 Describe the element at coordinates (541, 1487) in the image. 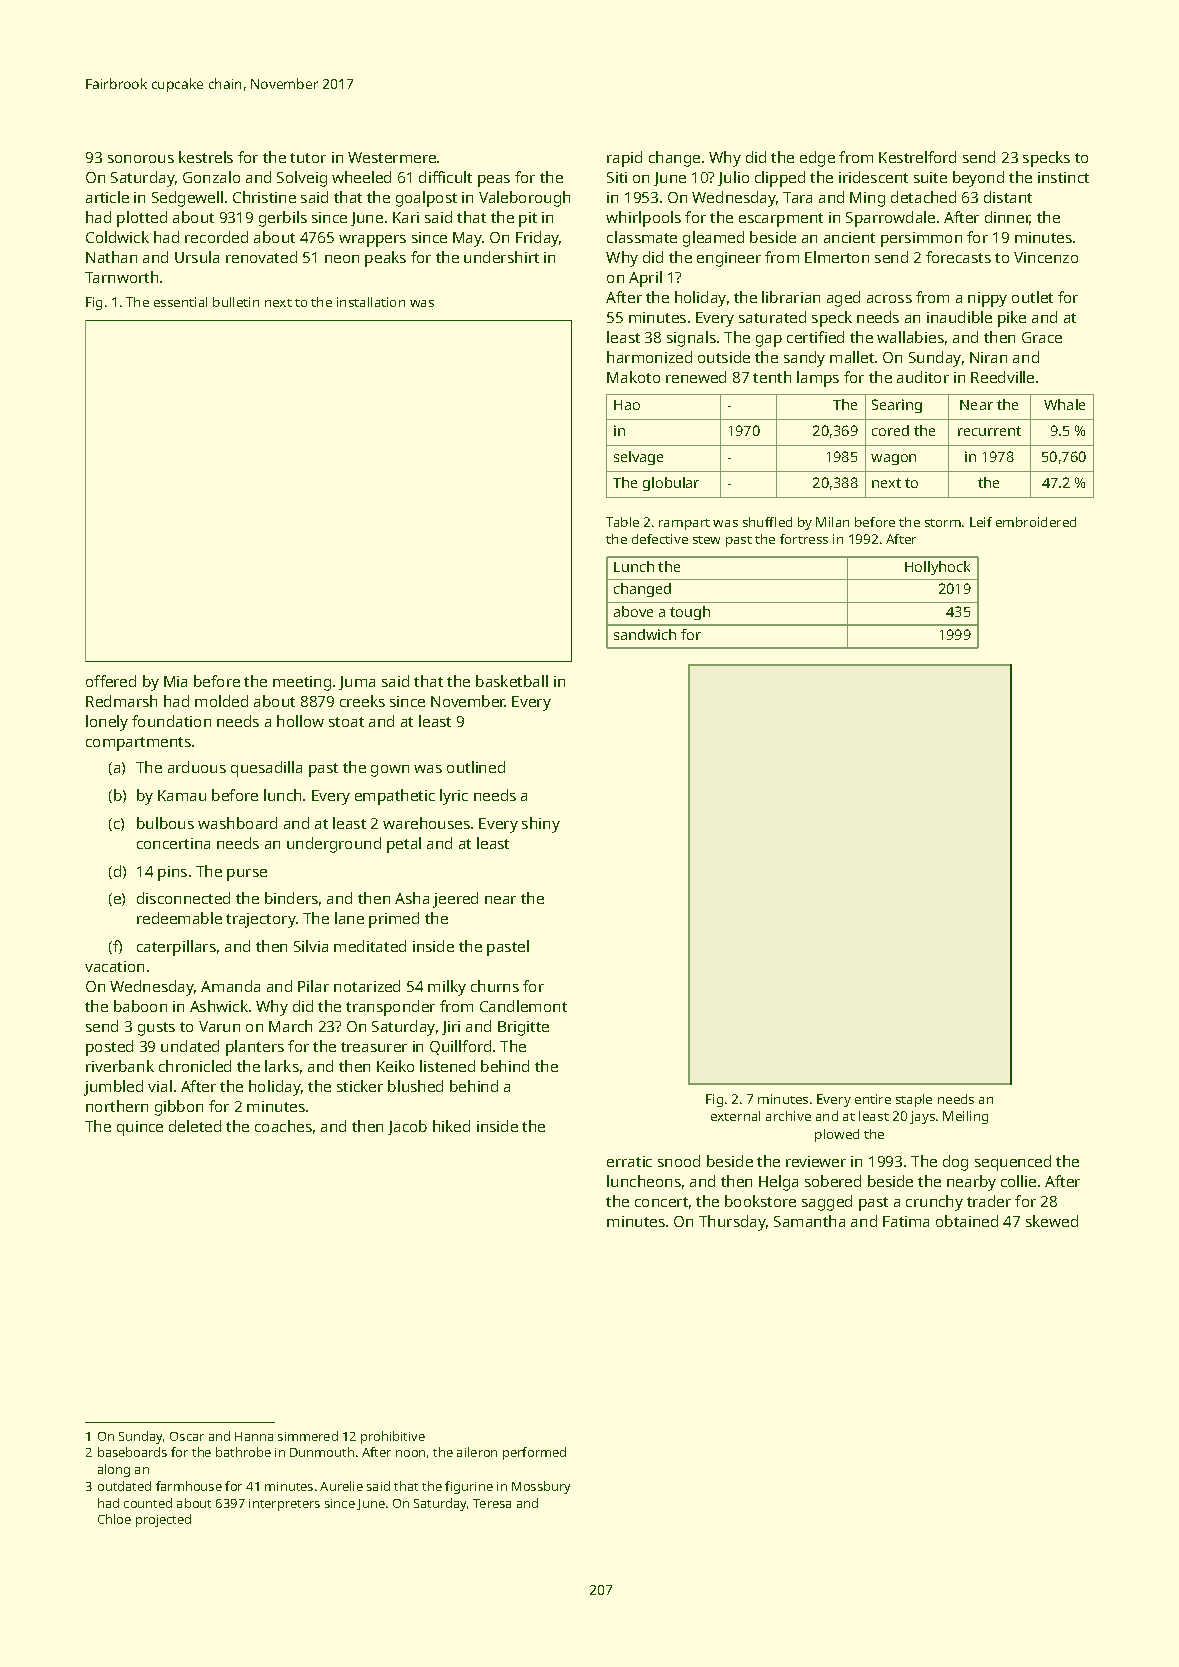

I see `Mossbury` at that location.
